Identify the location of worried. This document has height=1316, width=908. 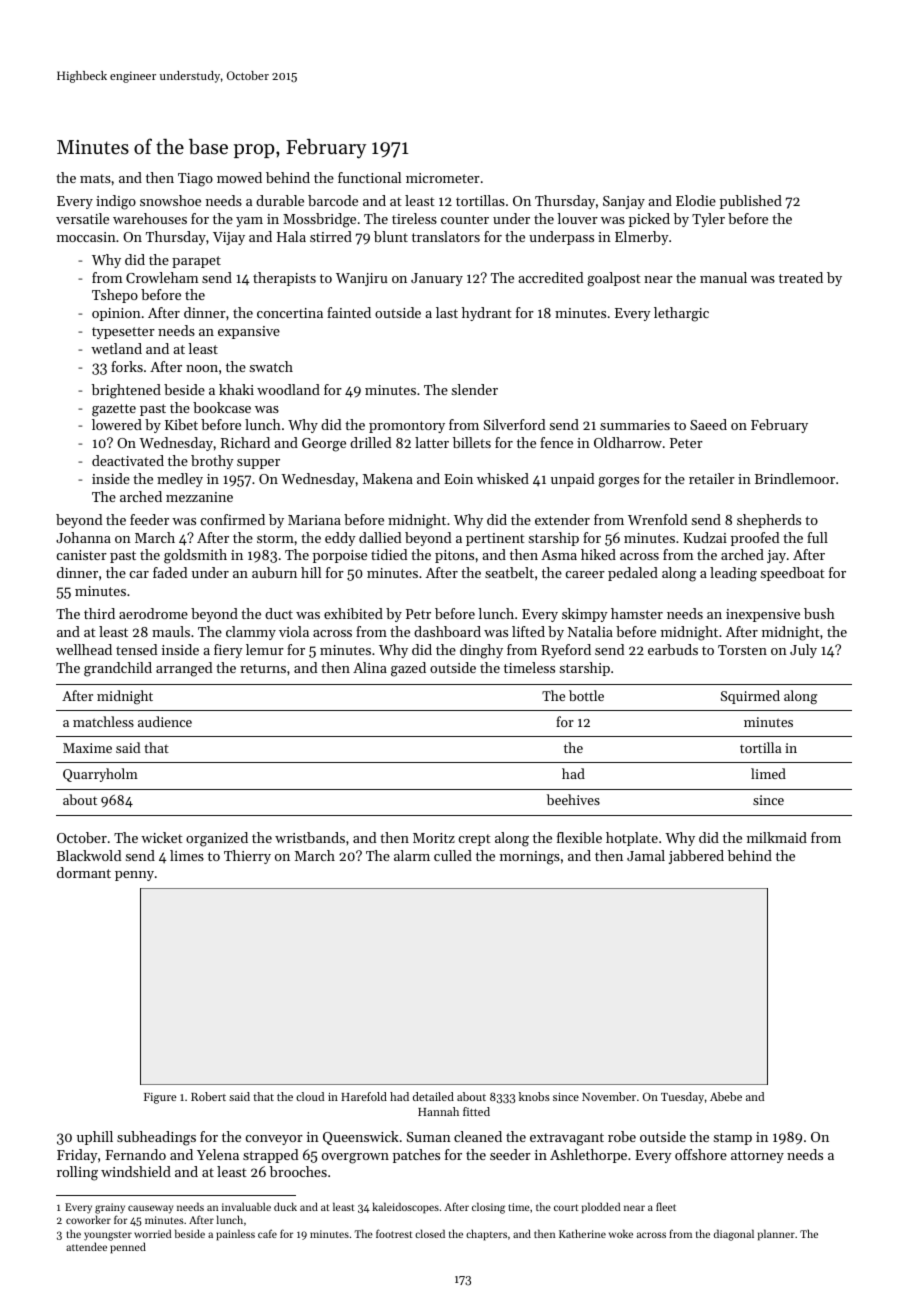
(152, 1233).
